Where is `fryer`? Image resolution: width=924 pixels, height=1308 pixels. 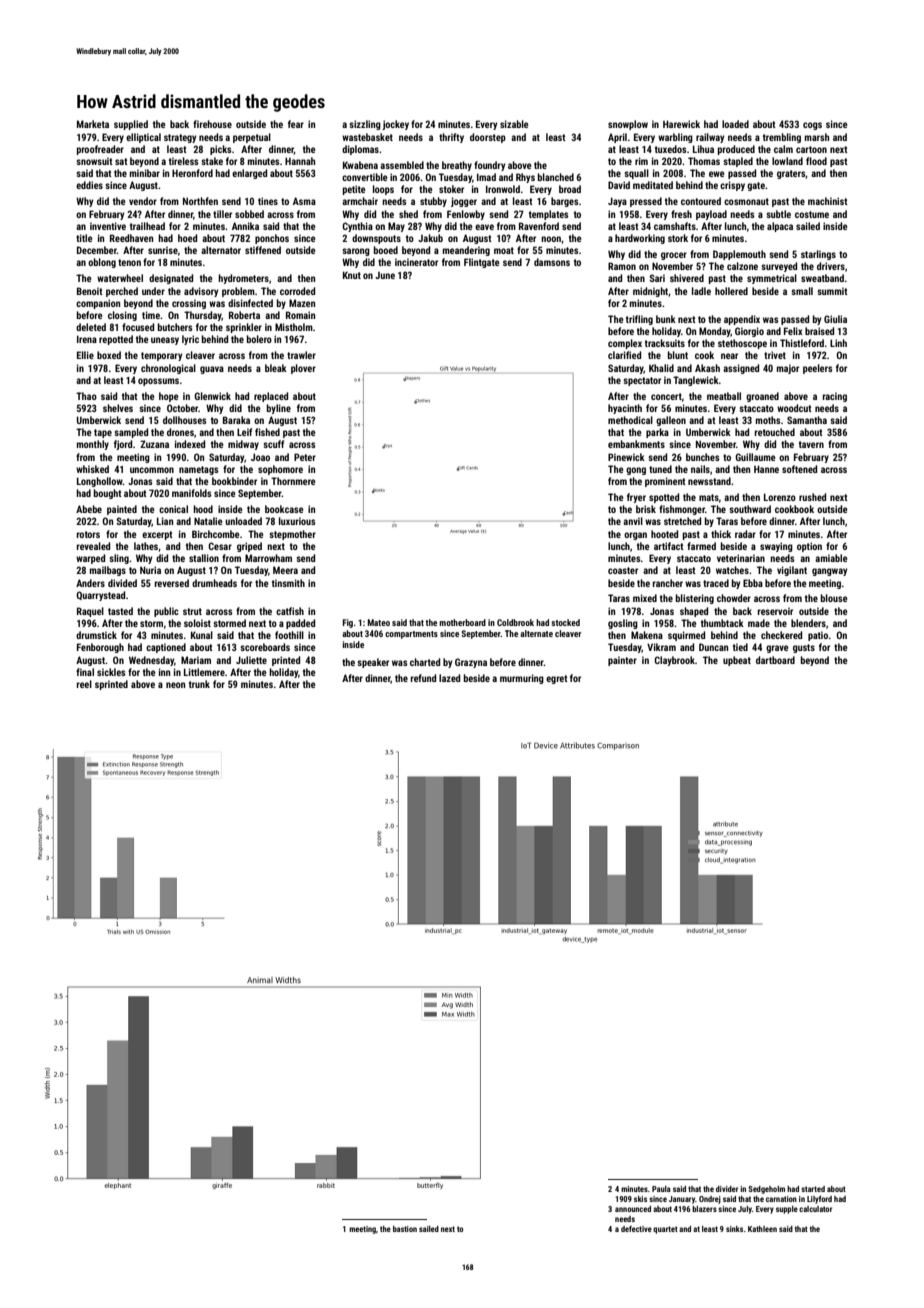
fryer is located at coordinates (636, 498).
